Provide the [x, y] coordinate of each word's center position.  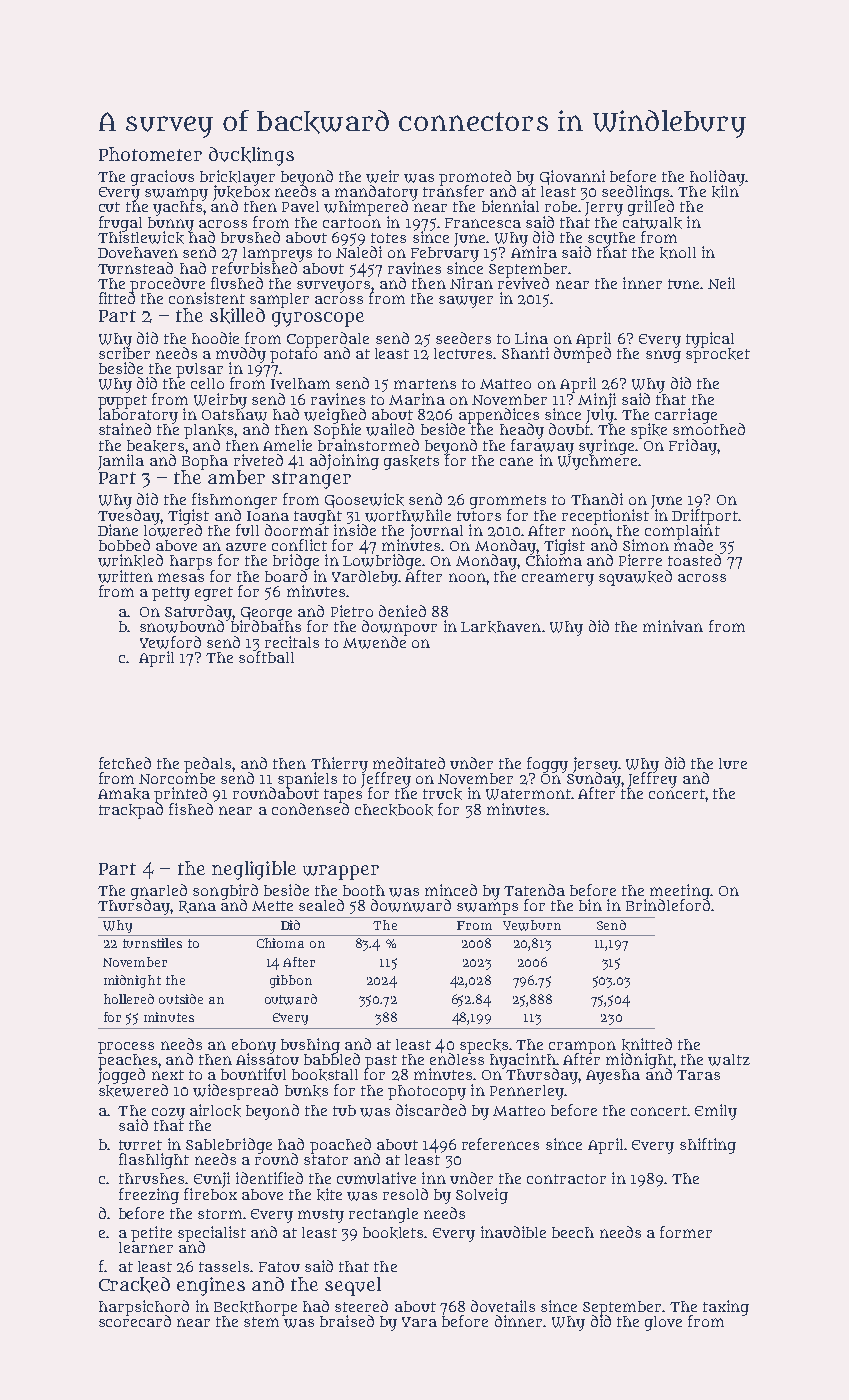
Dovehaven [138, 252]
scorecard [135, 1321]
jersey [596, 764]
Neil [721, 283]
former [686, 1232]
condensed [310, 809]
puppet [122, 402]
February [445, 254]
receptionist [605, 516]
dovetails [503, 1306]
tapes [343, 796]
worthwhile [408, 515]
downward [411, 905]
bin [590, 905]
